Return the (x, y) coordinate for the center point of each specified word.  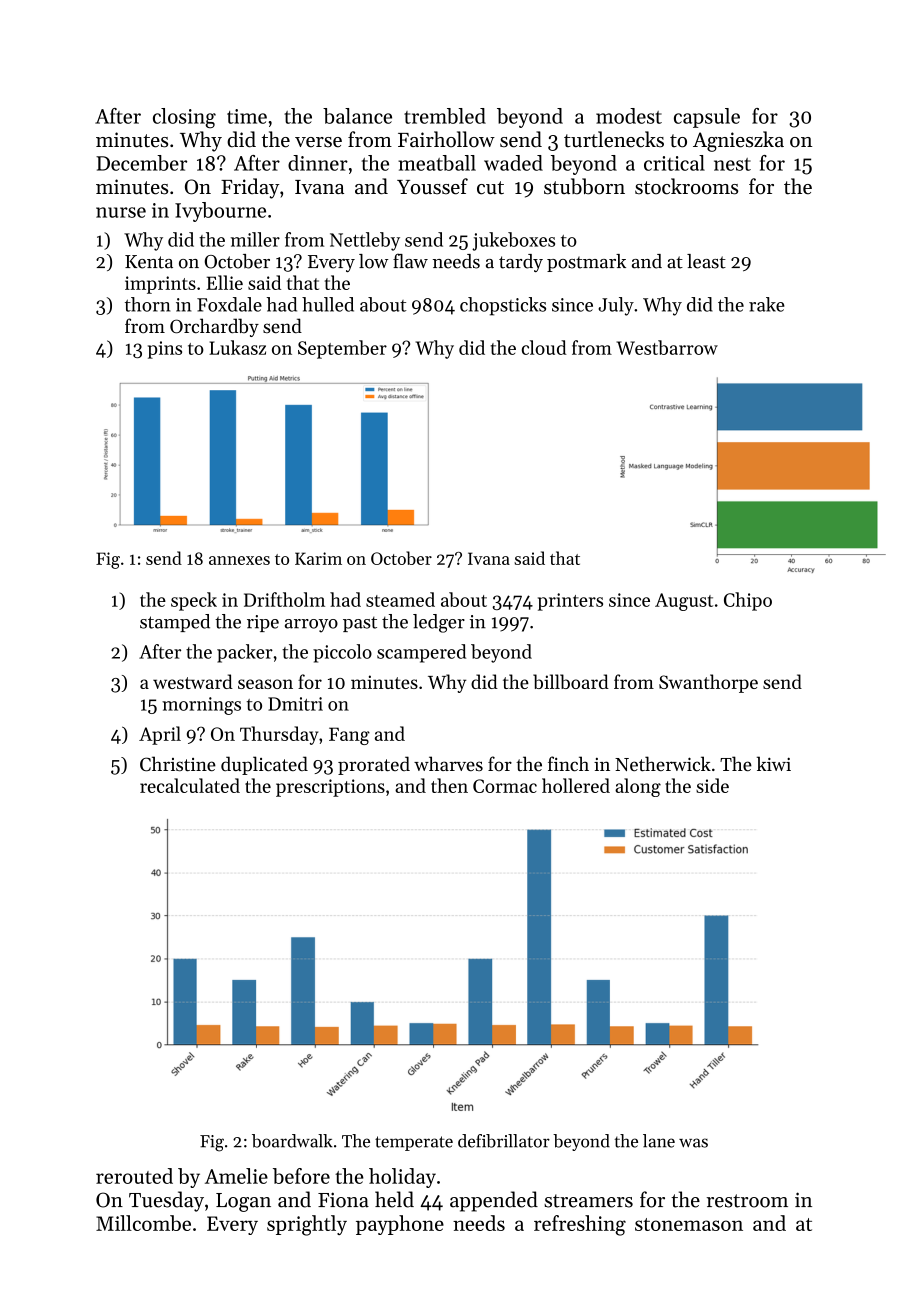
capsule (707, 118)
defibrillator (504, 1141)
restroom (747, 1201)
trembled (445, 116)
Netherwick (663, 764)
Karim (318, 558)
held (394, 1199)
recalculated (190, 785)
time (247, 116)
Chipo (748, 601)
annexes (239, 560)
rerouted (134, 1176)
